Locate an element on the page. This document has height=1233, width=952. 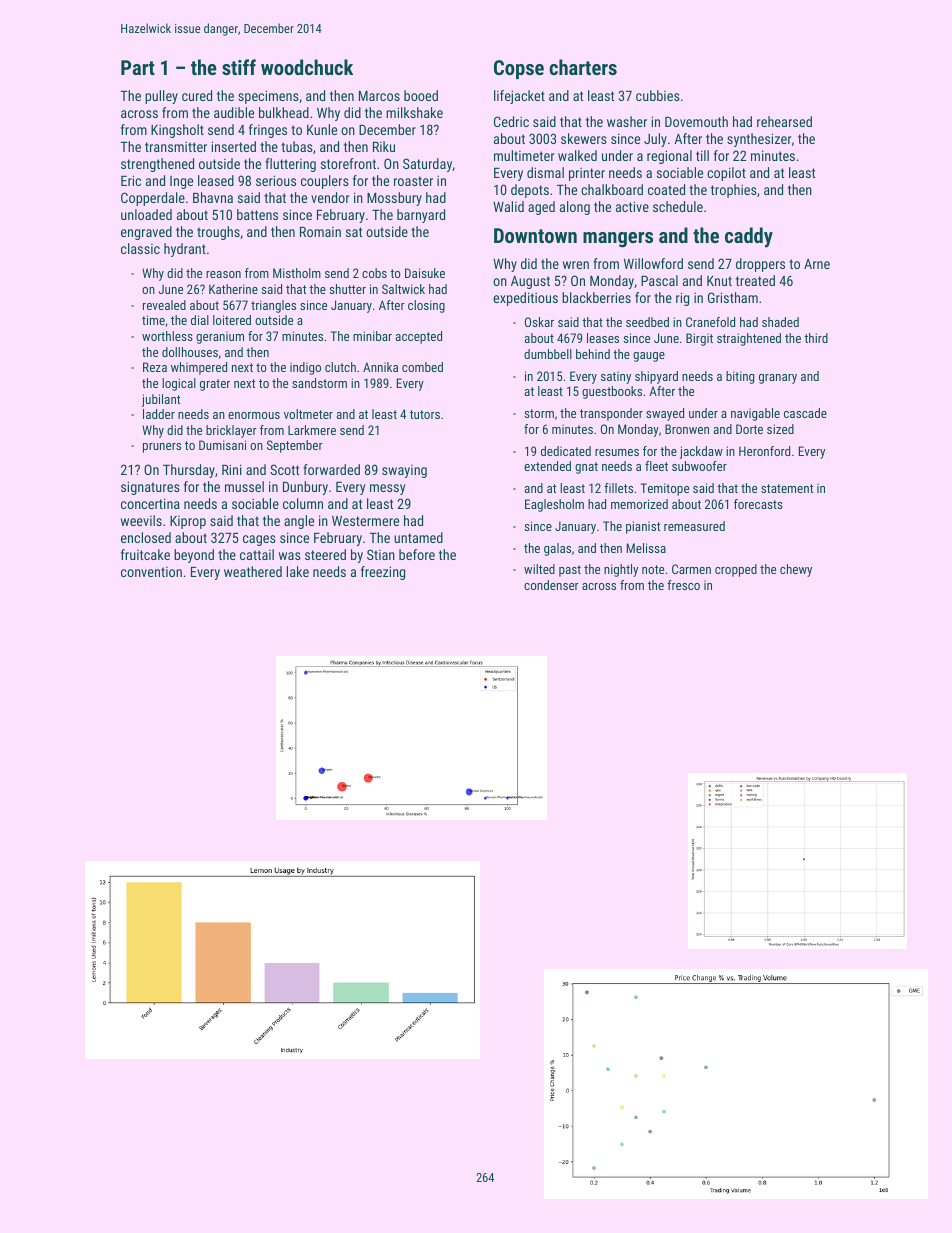
Copse is located at coordinates (519, 69).
